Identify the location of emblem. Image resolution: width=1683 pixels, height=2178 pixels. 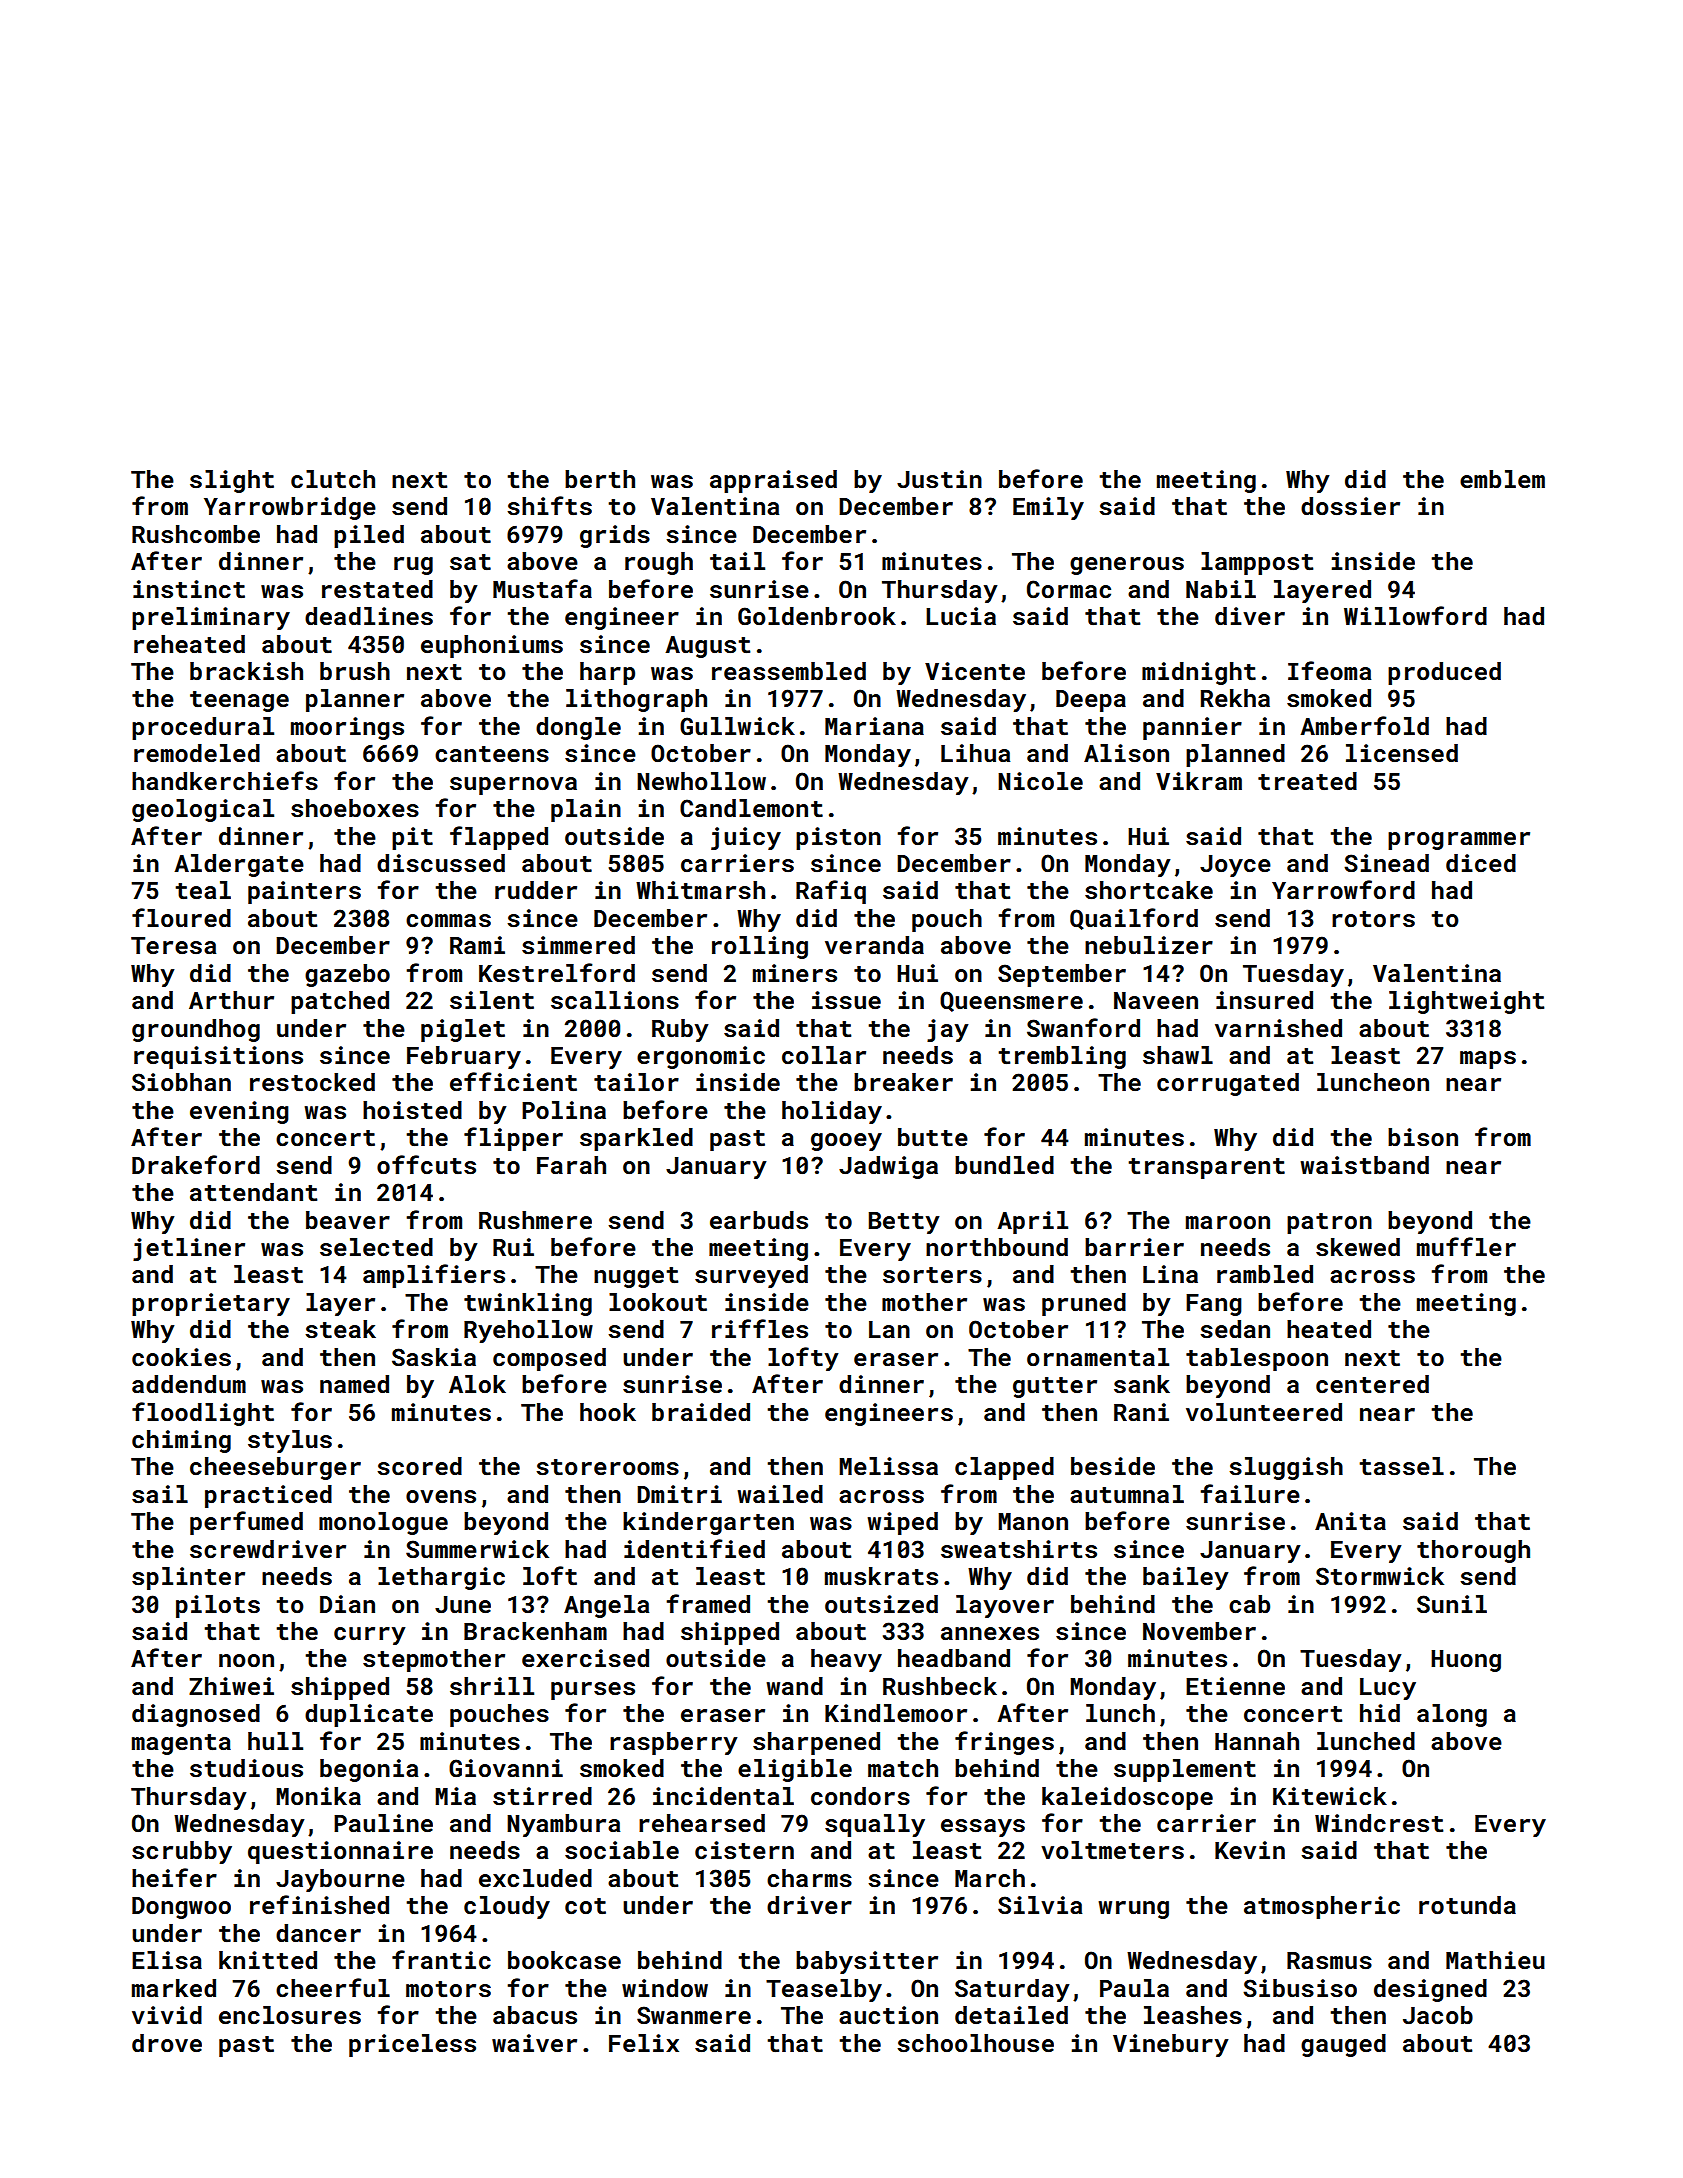
(1502, 479).
